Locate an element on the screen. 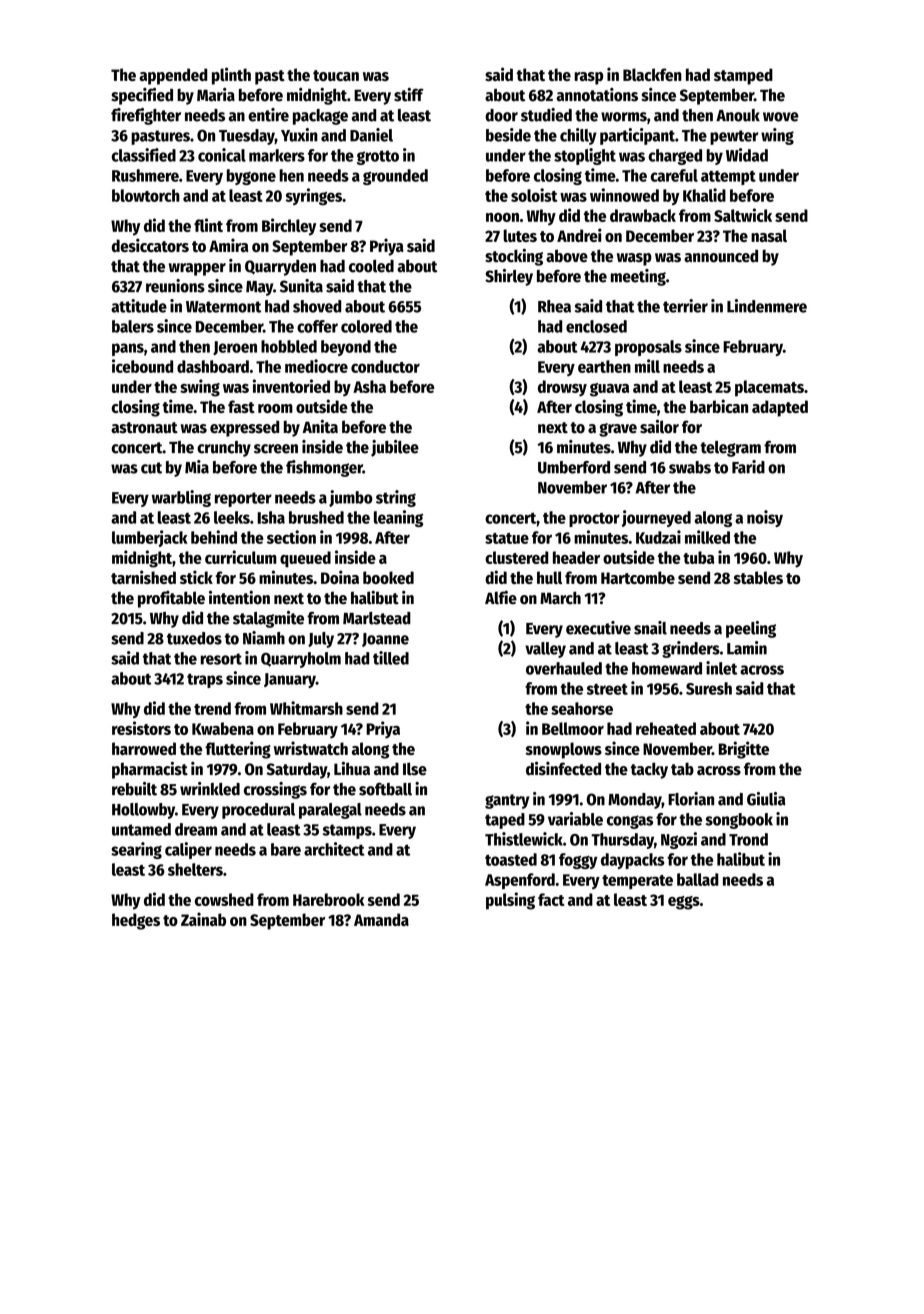  appended is located at coordinates (173, 76).
